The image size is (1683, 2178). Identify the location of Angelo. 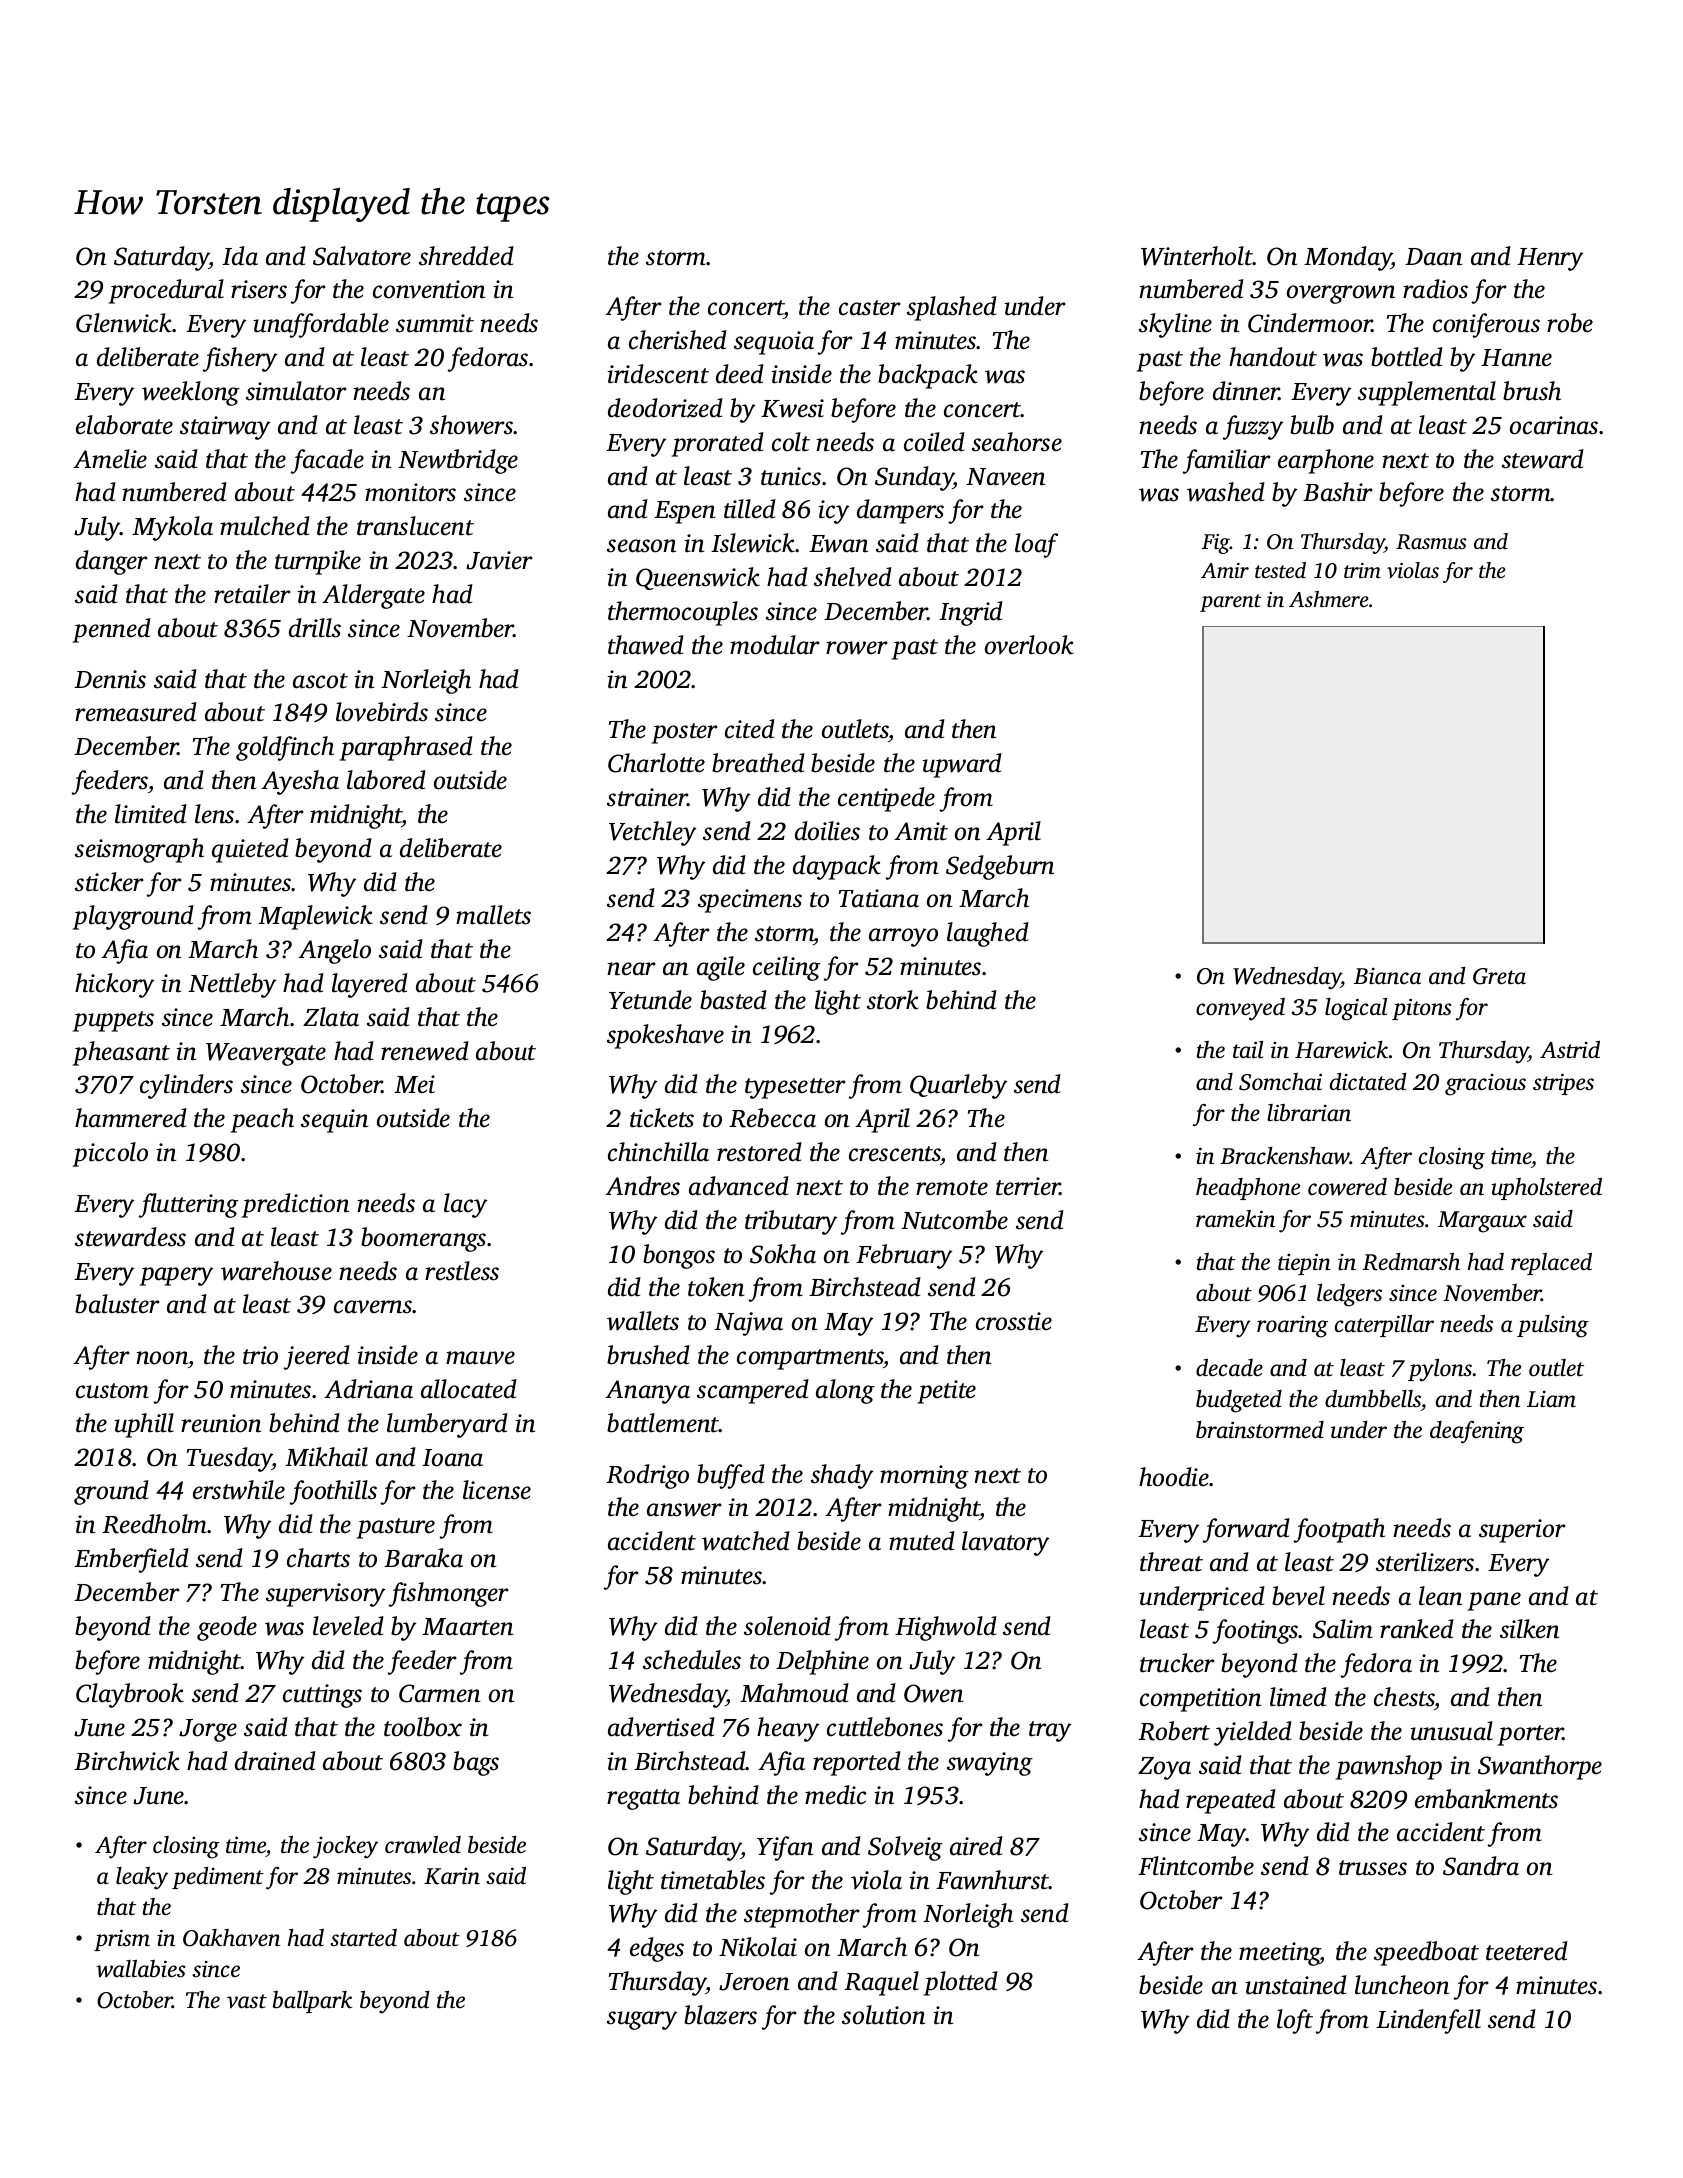
(334, 951).
